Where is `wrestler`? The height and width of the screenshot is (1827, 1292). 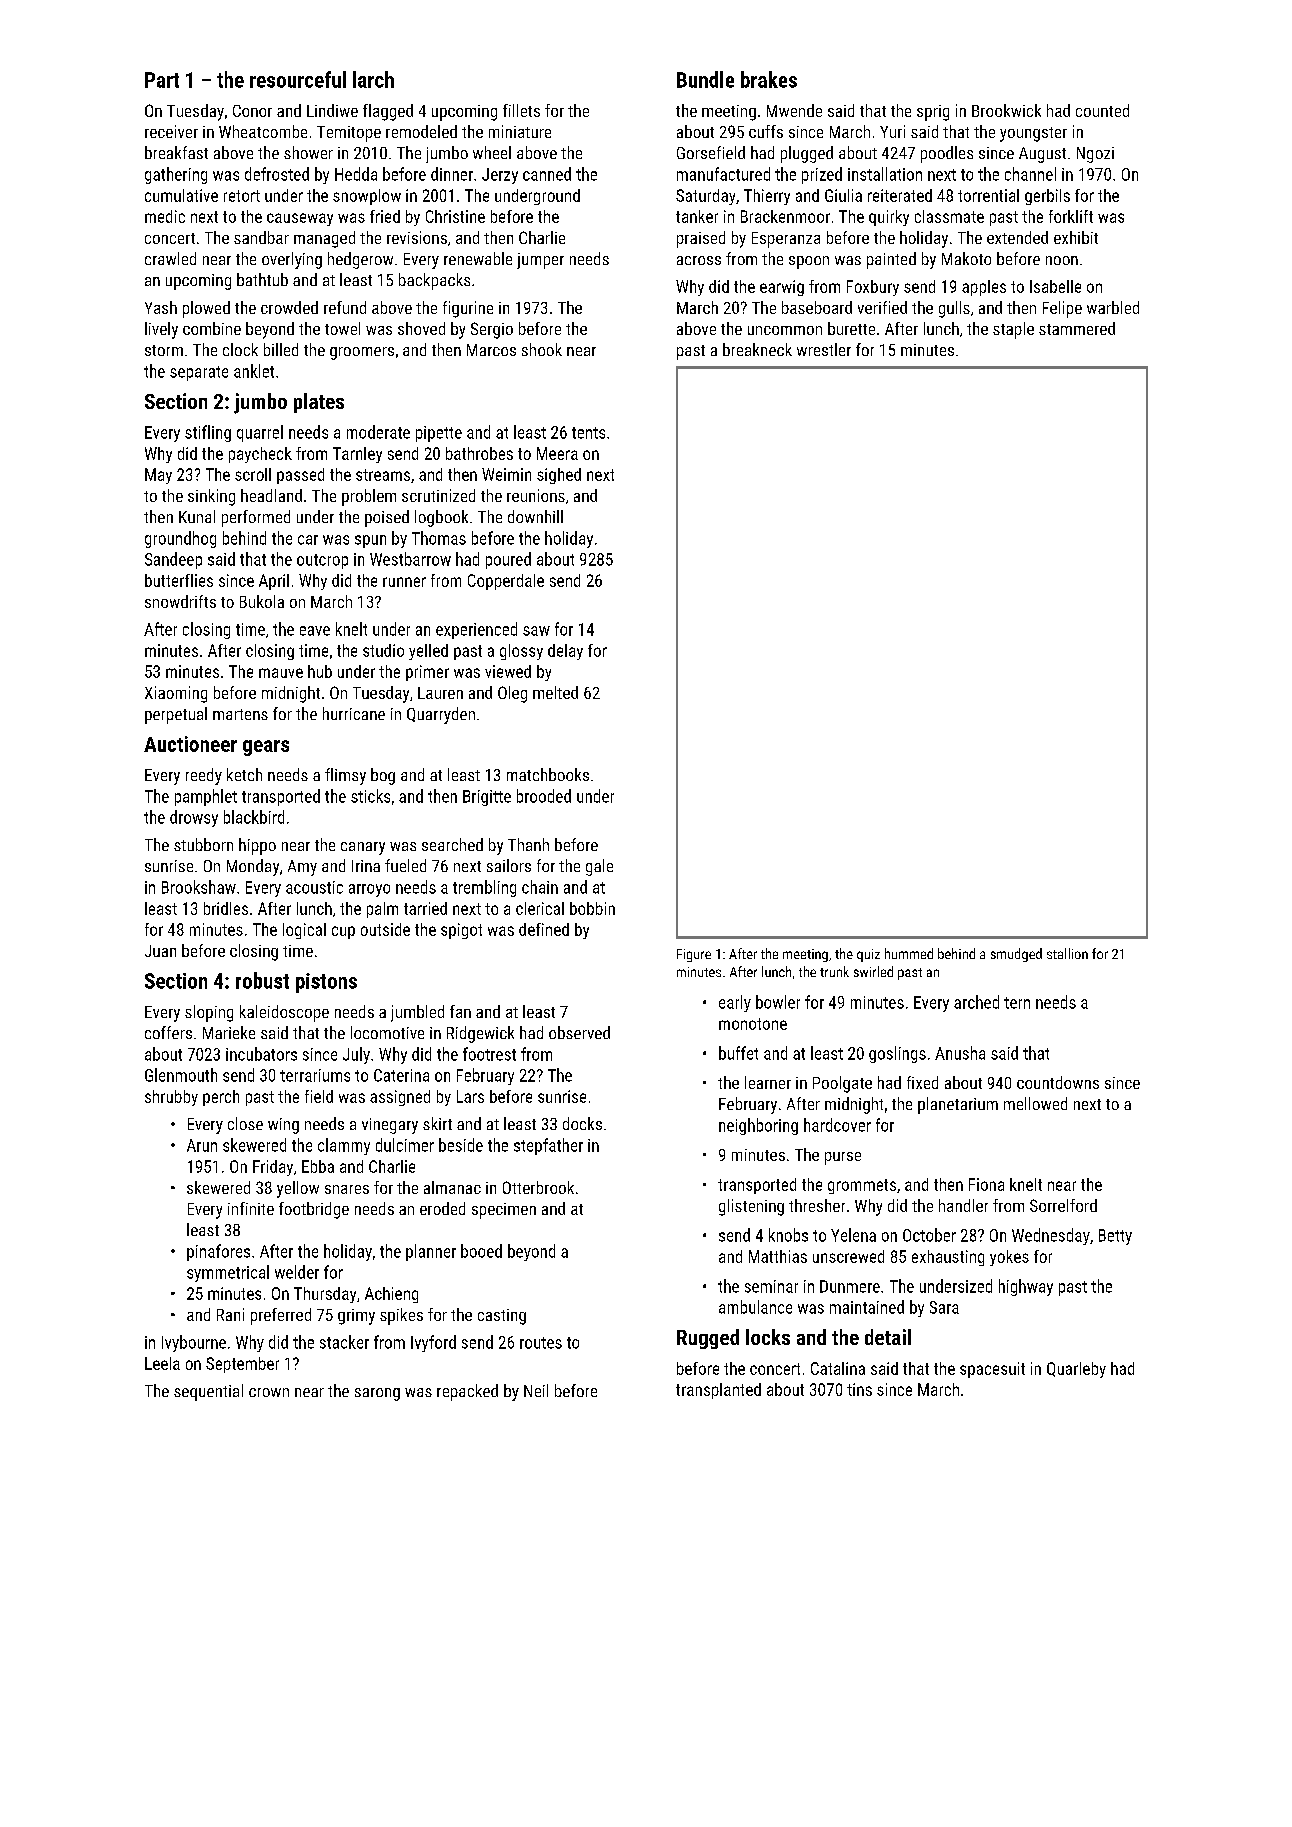
wrestler is located at coordinates (824, 349).
